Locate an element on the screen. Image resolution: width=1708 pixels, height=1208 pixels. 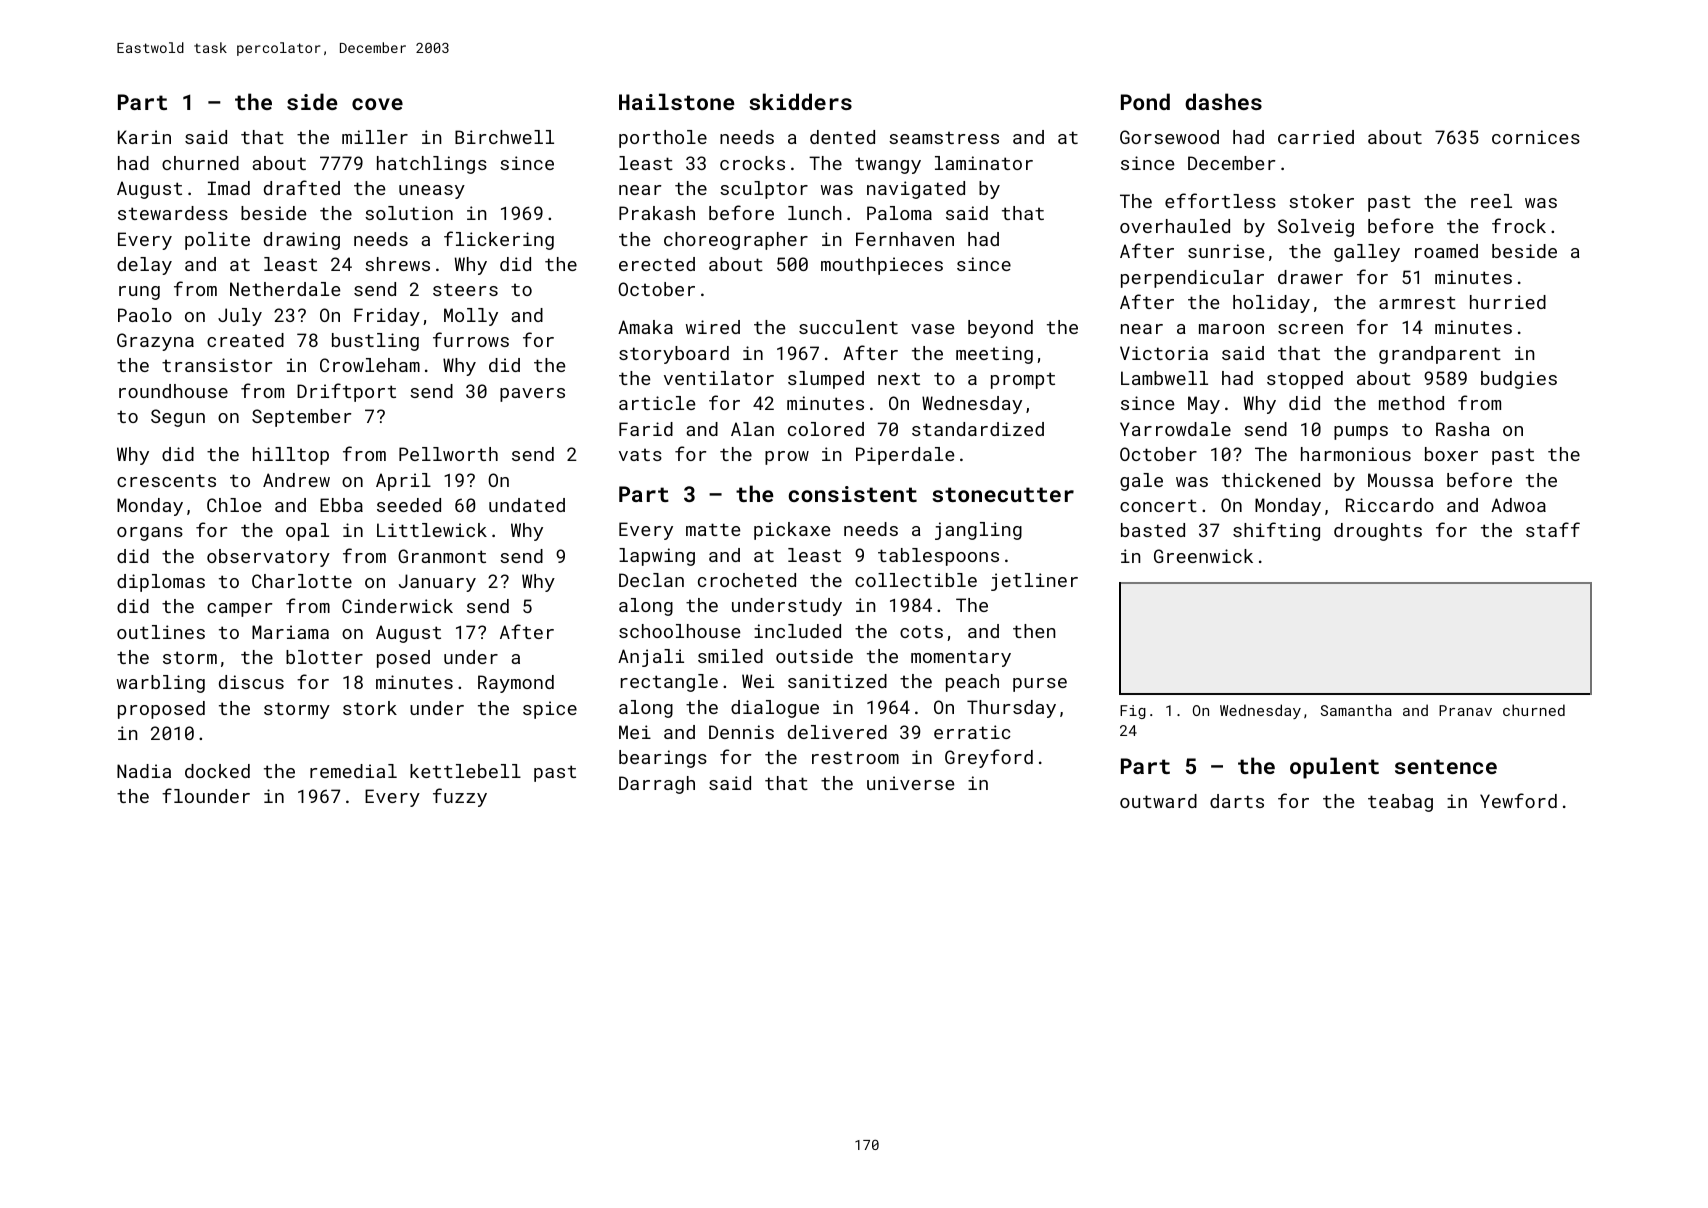
Darragh is located at coordinates (657, 785).
